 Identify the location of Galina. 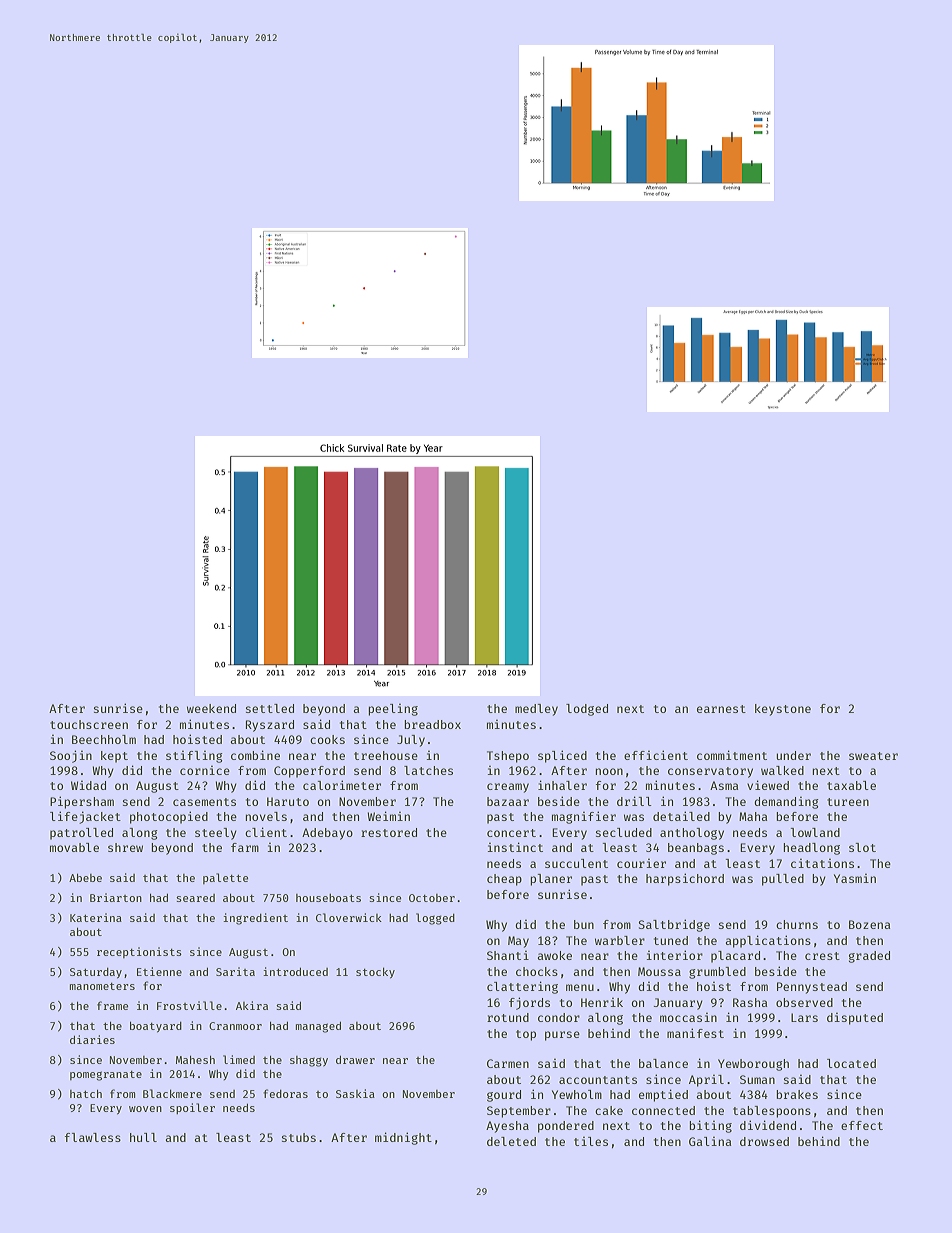
(710, 1141).
